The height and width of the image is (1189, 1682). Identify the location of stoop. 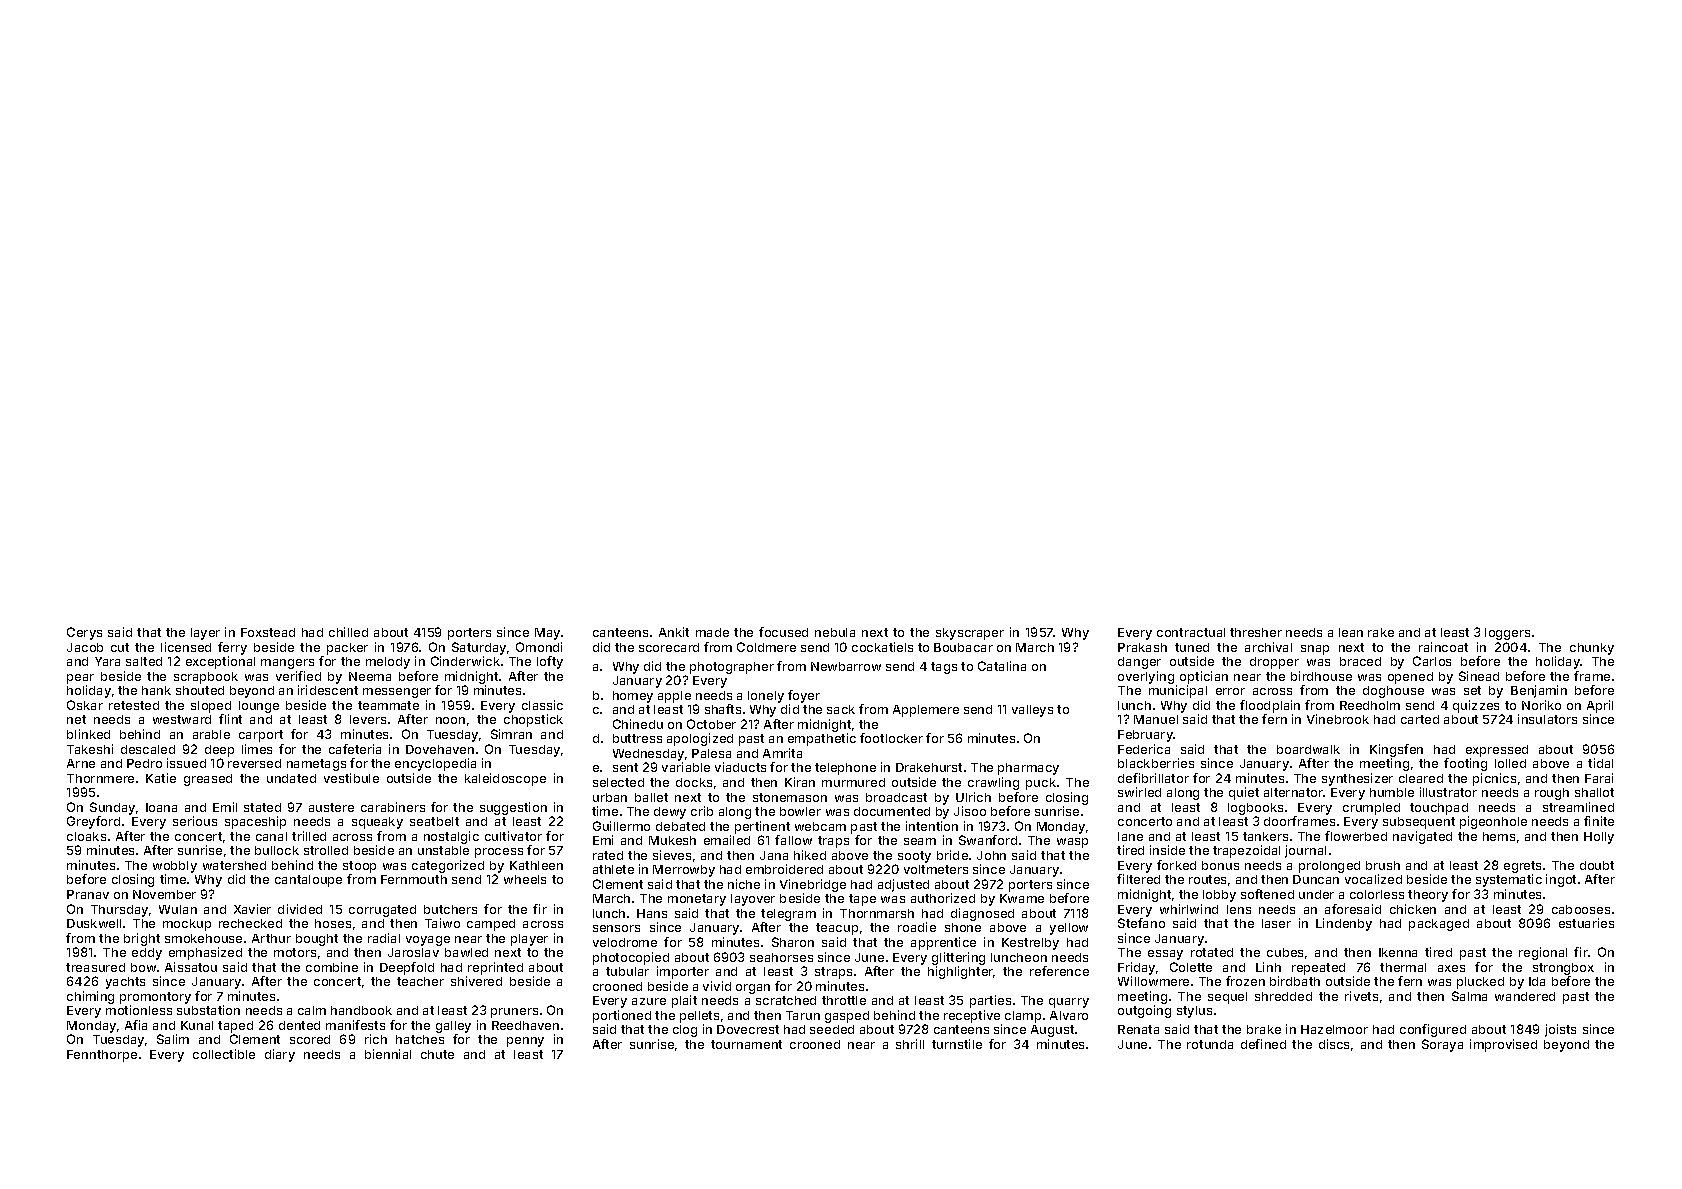
(359, 867).
